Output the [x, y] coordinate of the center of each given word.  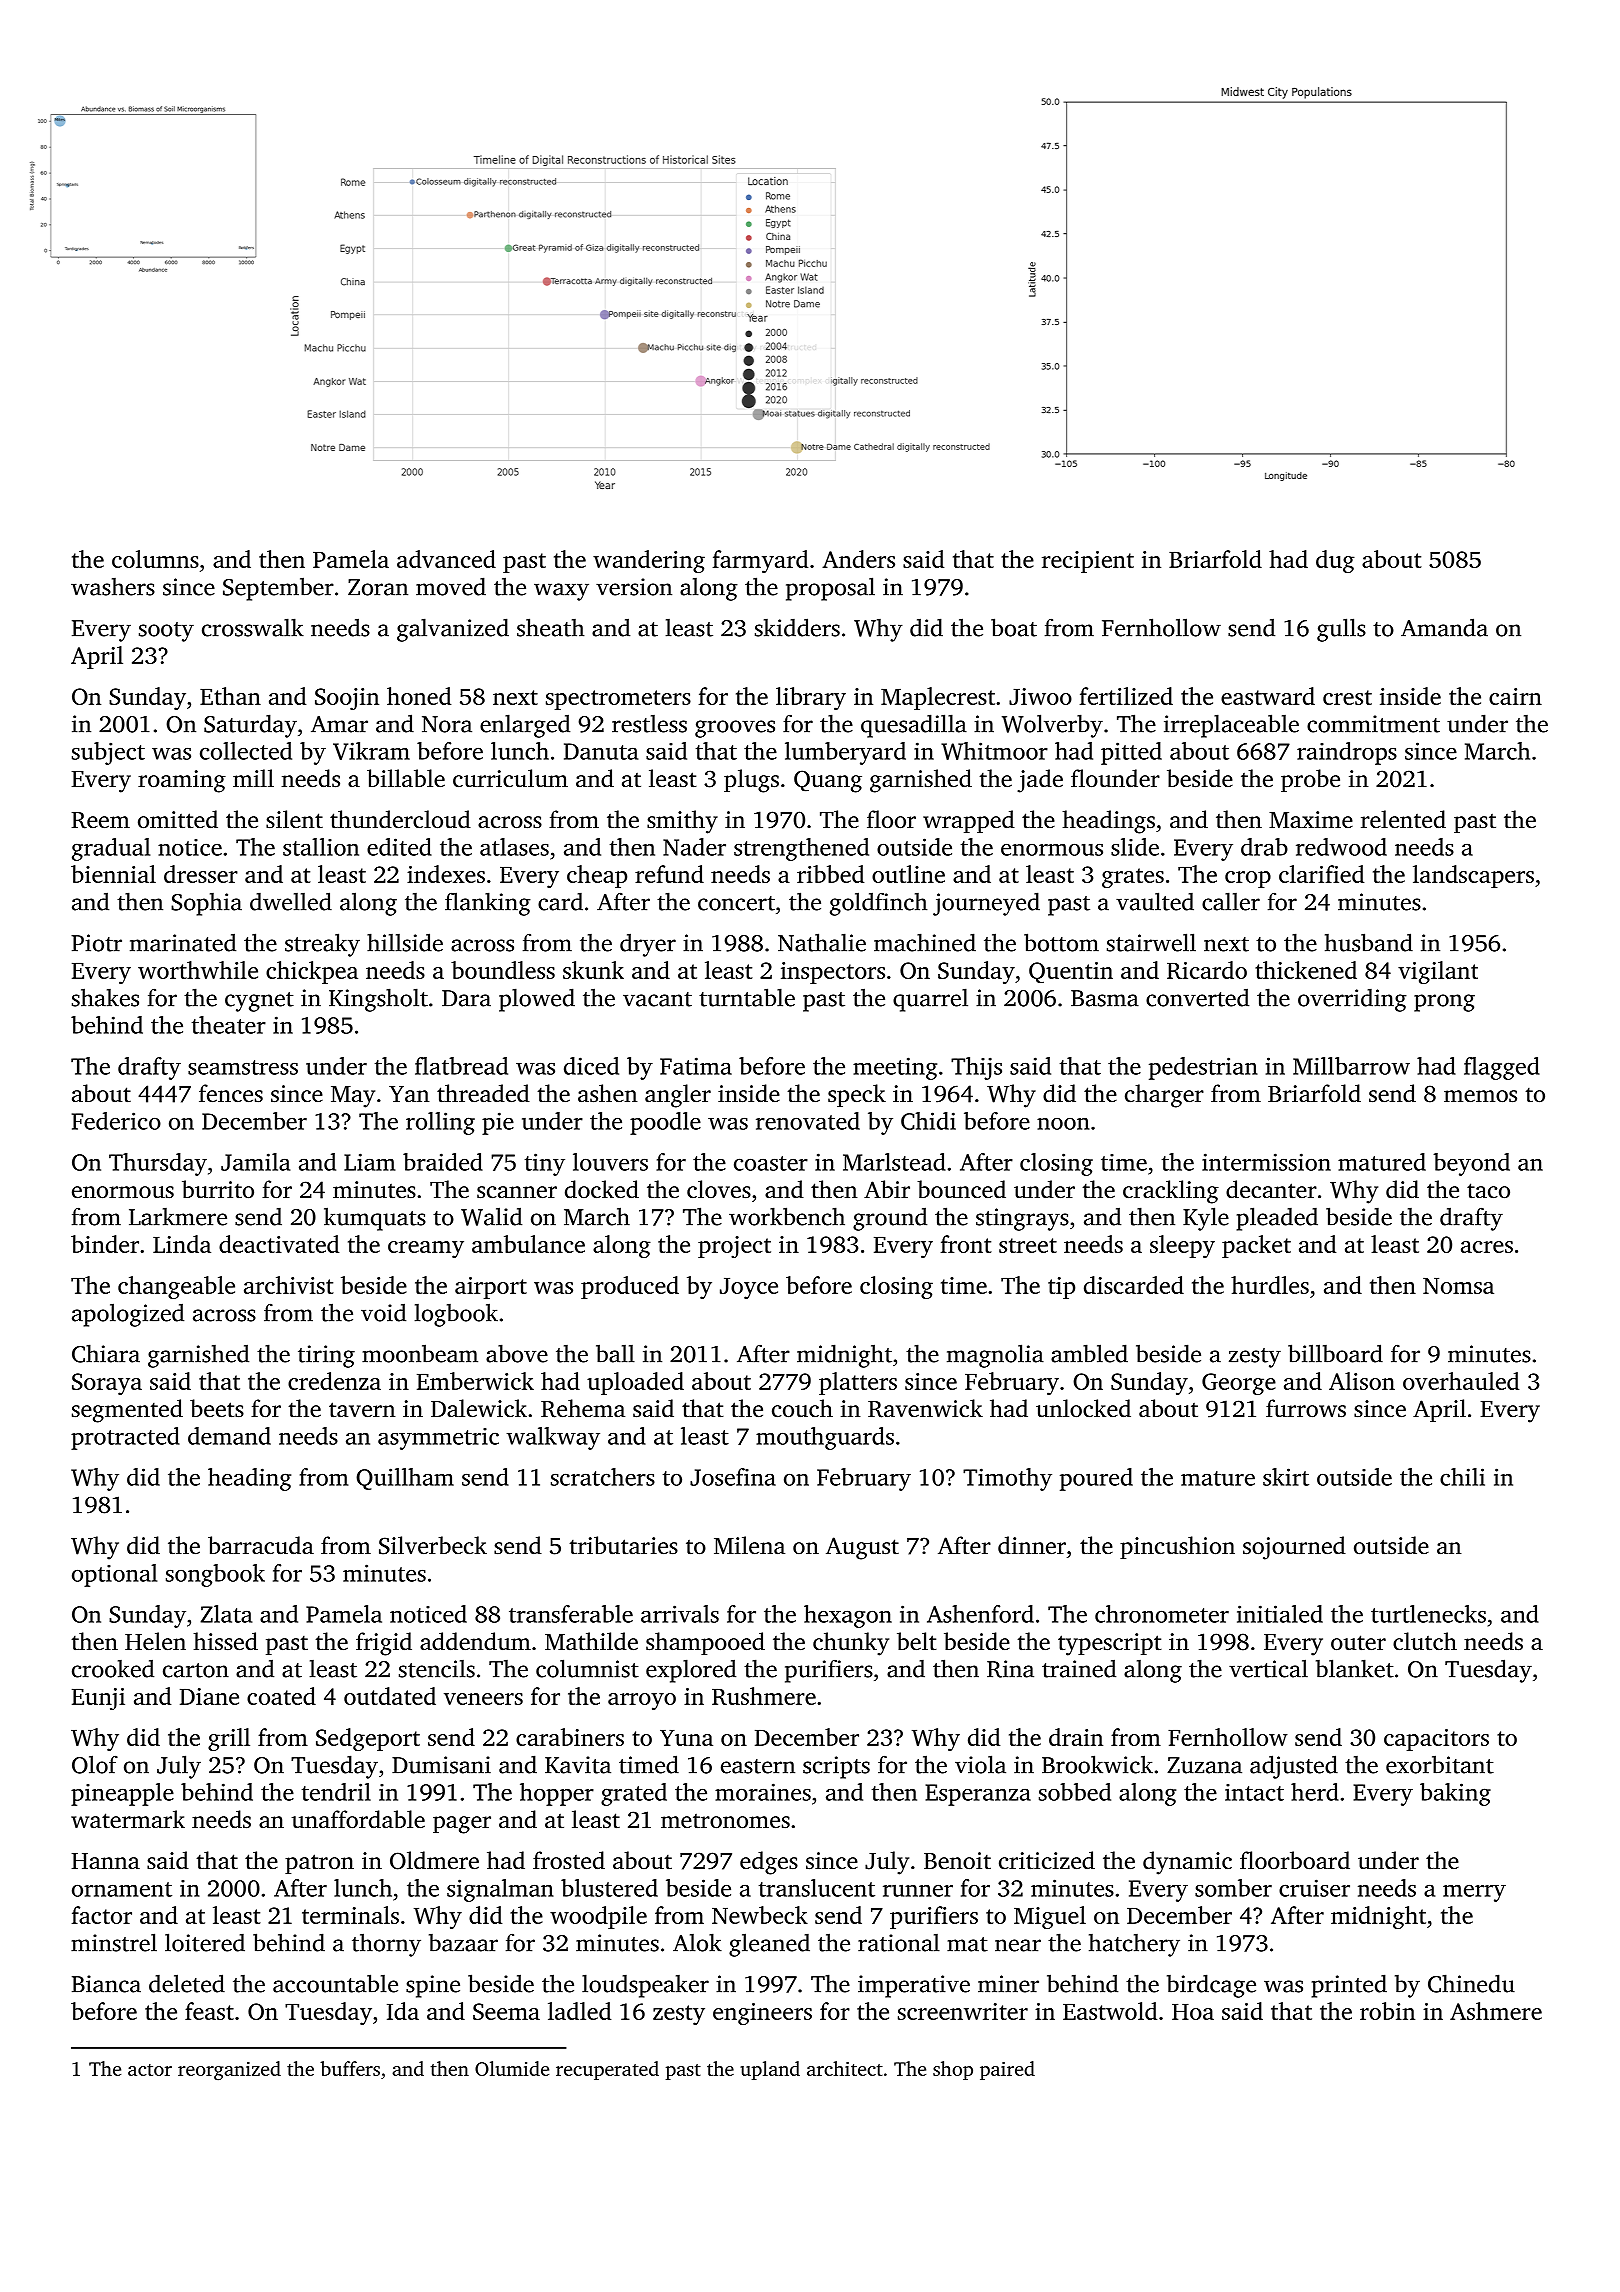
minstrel [114, 1942]
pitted [1131, 753]
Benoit [957, 1861]
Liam [369, 1162]
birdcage [1211, 1986]
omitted [178, 819]
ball [615, 1353]
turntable [747, 997]
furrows [1306, 1408]
